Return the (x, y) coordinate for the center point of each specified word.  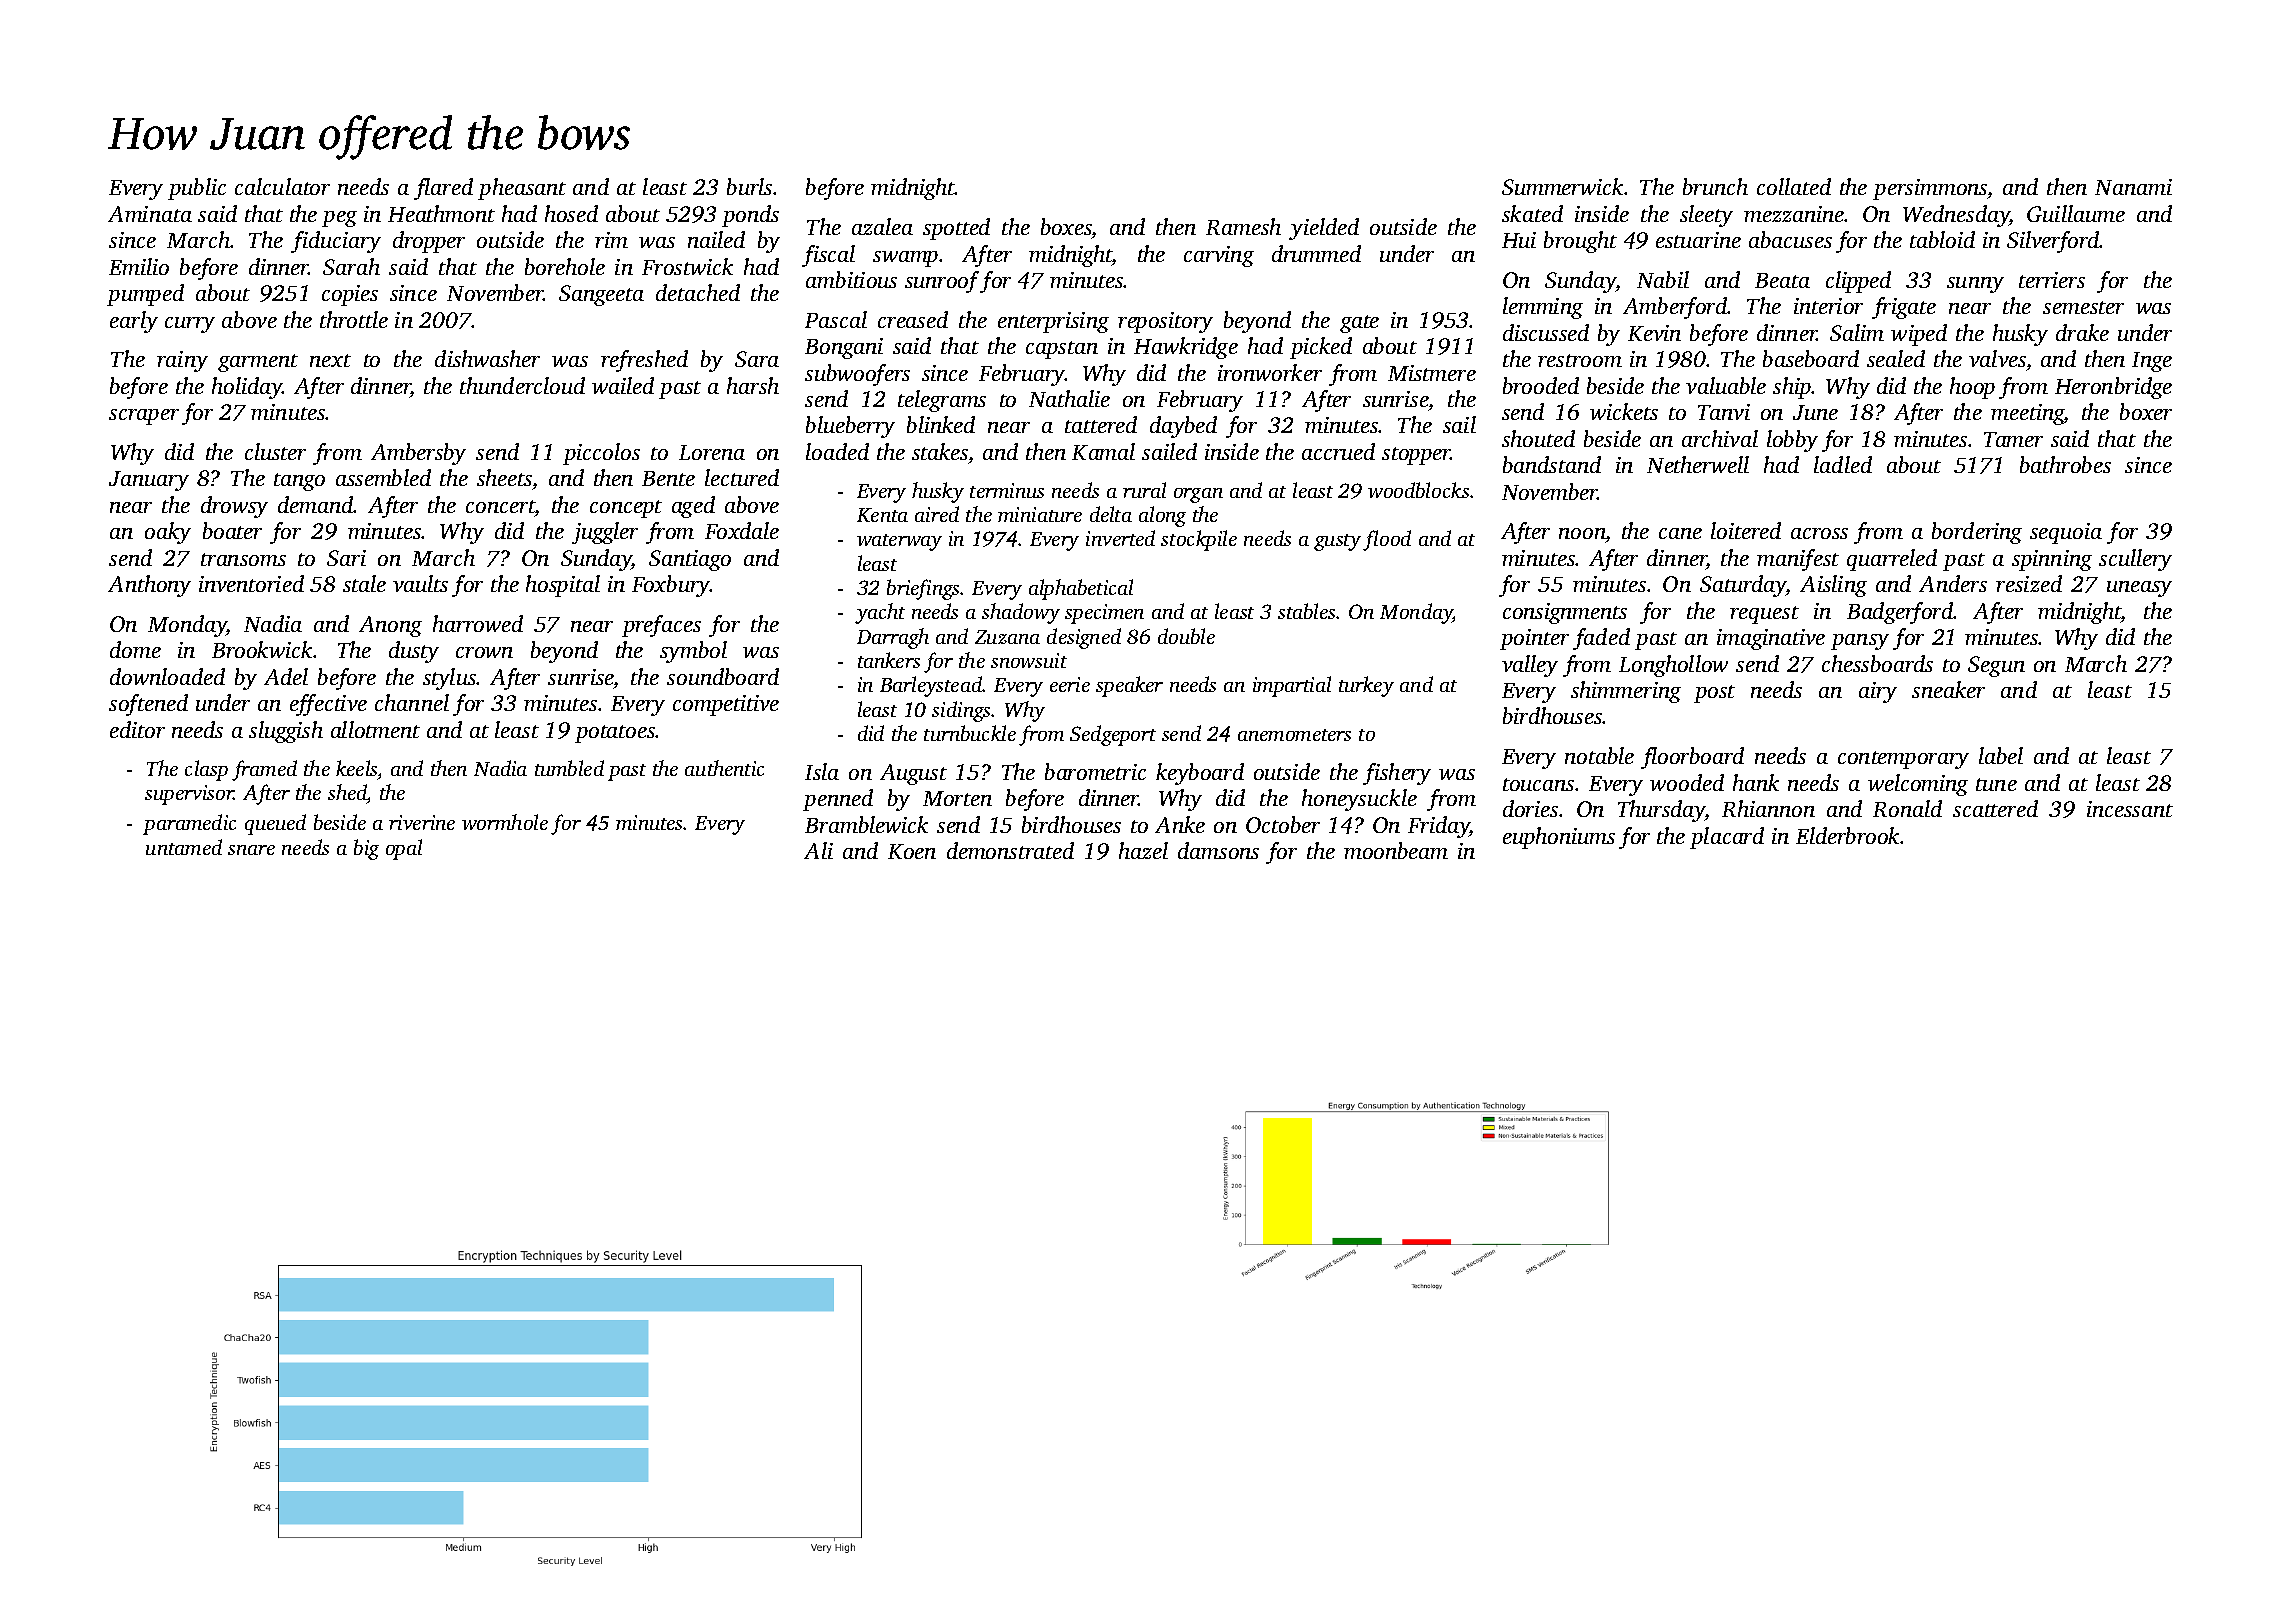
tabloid (1942, 239)
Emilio (139, 266)
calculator (282, 186)
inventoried (251, 583)
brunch (1715, 186)
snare (251, 850)
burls (749, 186)
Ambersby (418, 454)
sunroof (942, 282)
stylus (450, 679)
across (1819, 533)
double (1186, 636)
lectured (742, 477)
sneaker (1948, 689)
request (1764, 615)
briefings (924, 589)
